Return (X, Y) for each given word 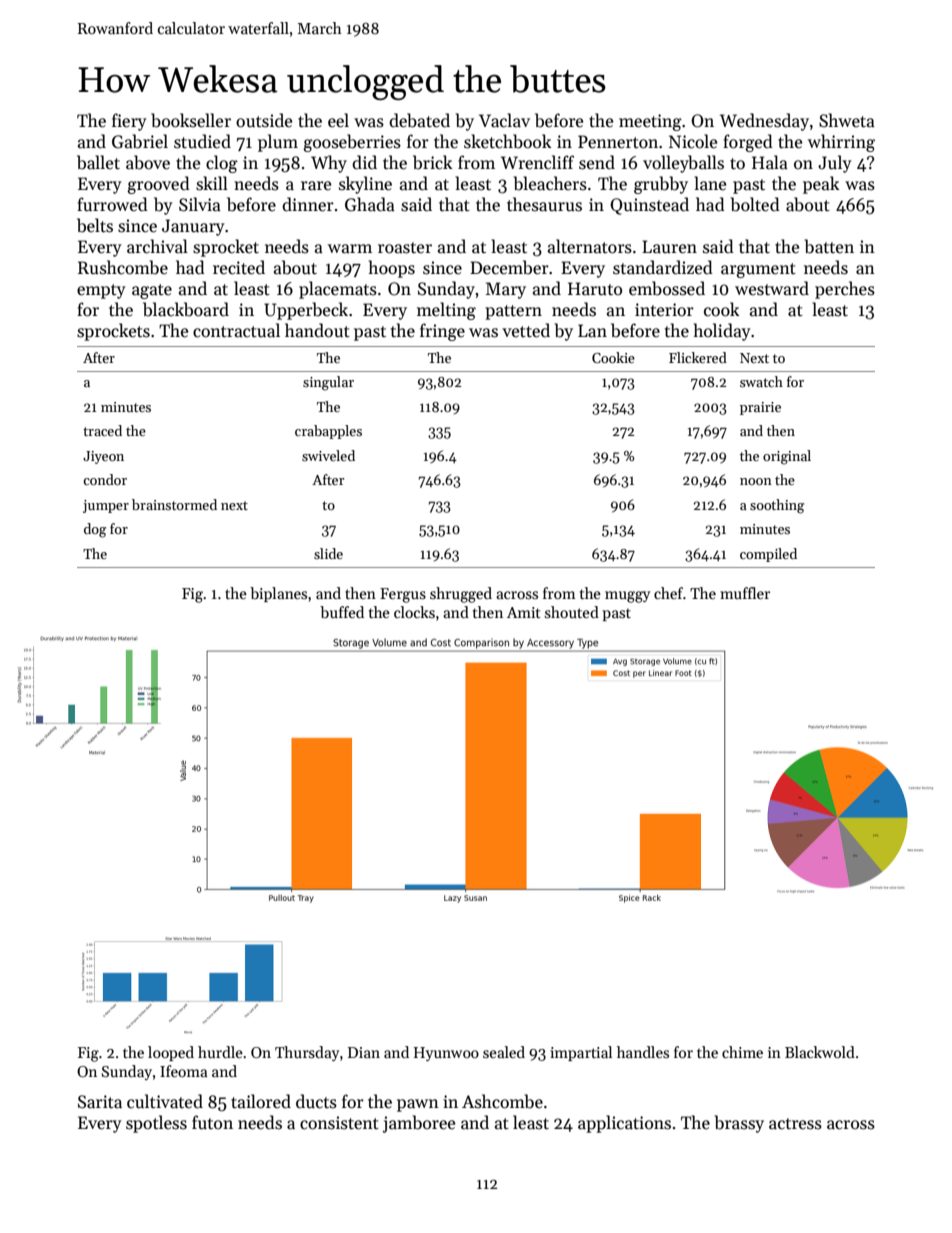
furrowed (112, 204)
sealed (504, 1052)
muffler (745, 593)
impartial (581, 1053)
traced (102, 430)
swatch (761, 381)
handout (317, 330)
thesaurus (544, 204)
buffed (342, 612)
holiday (722, 332)
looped (171, 1053)
